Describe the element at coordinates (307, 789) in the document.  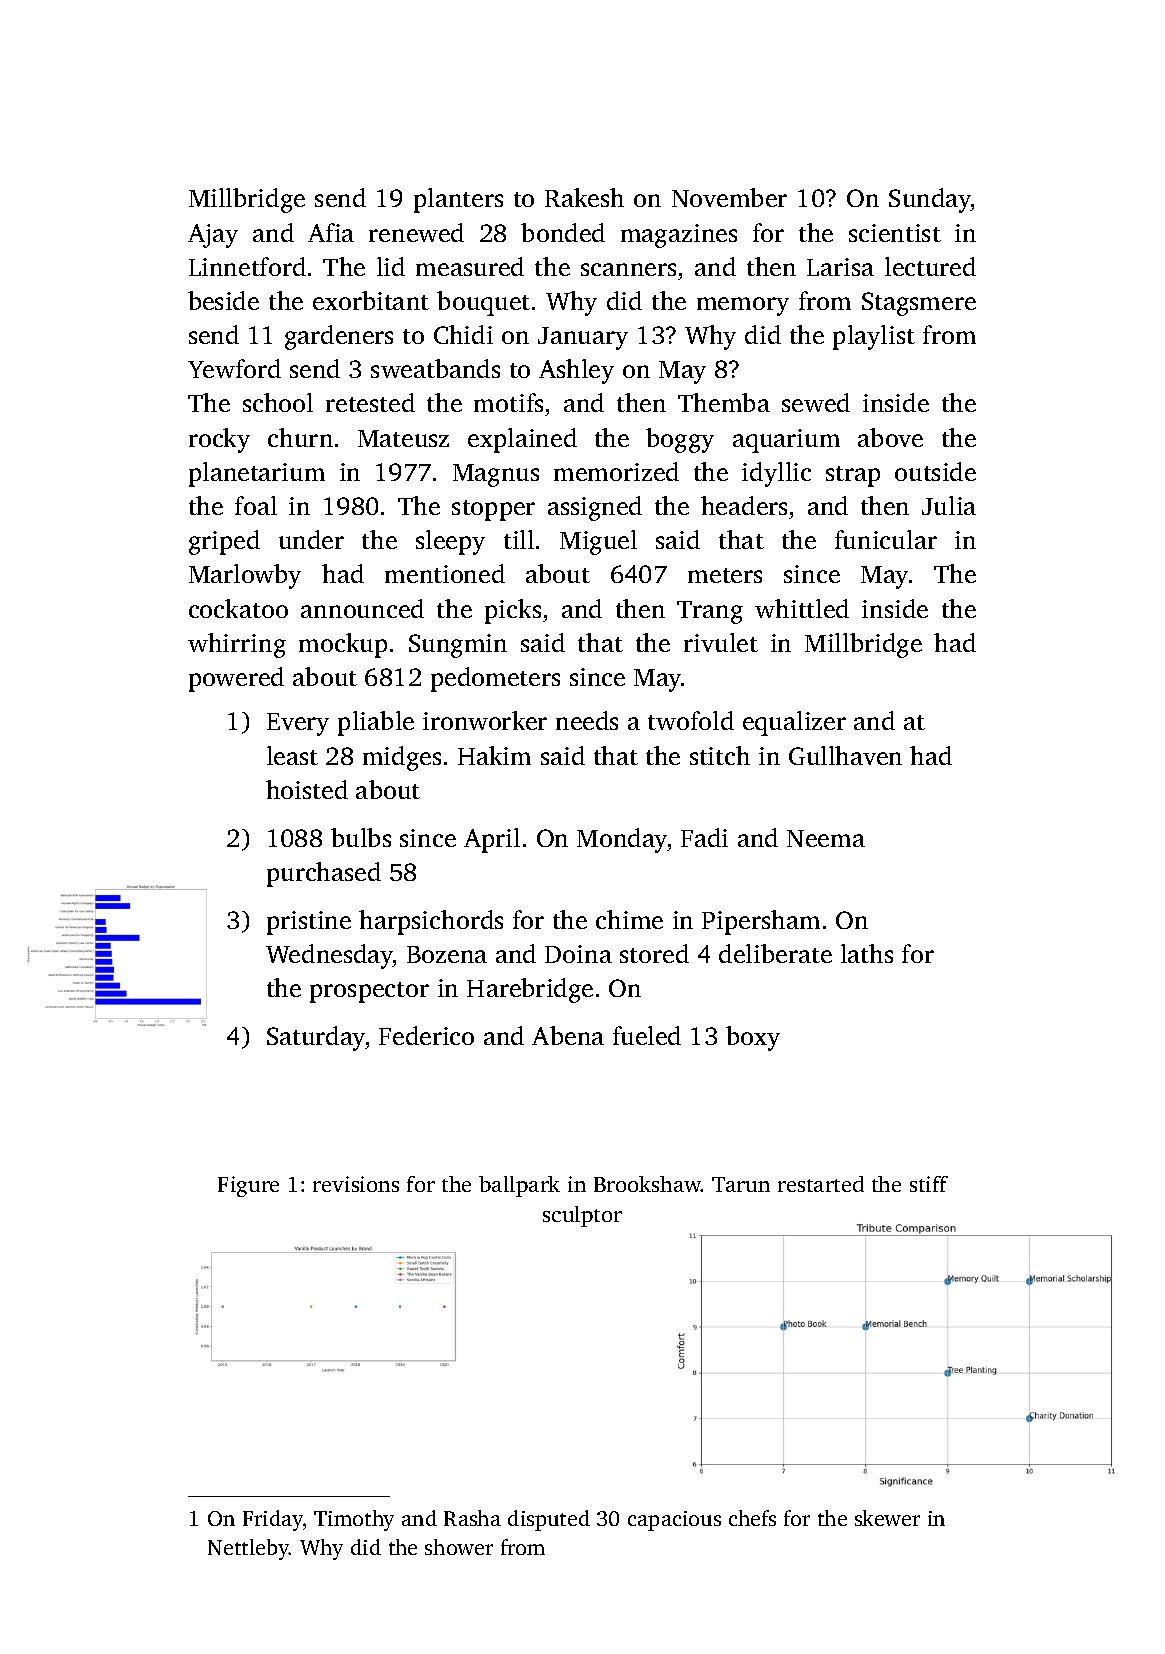
I see `hoisted` at that location.
